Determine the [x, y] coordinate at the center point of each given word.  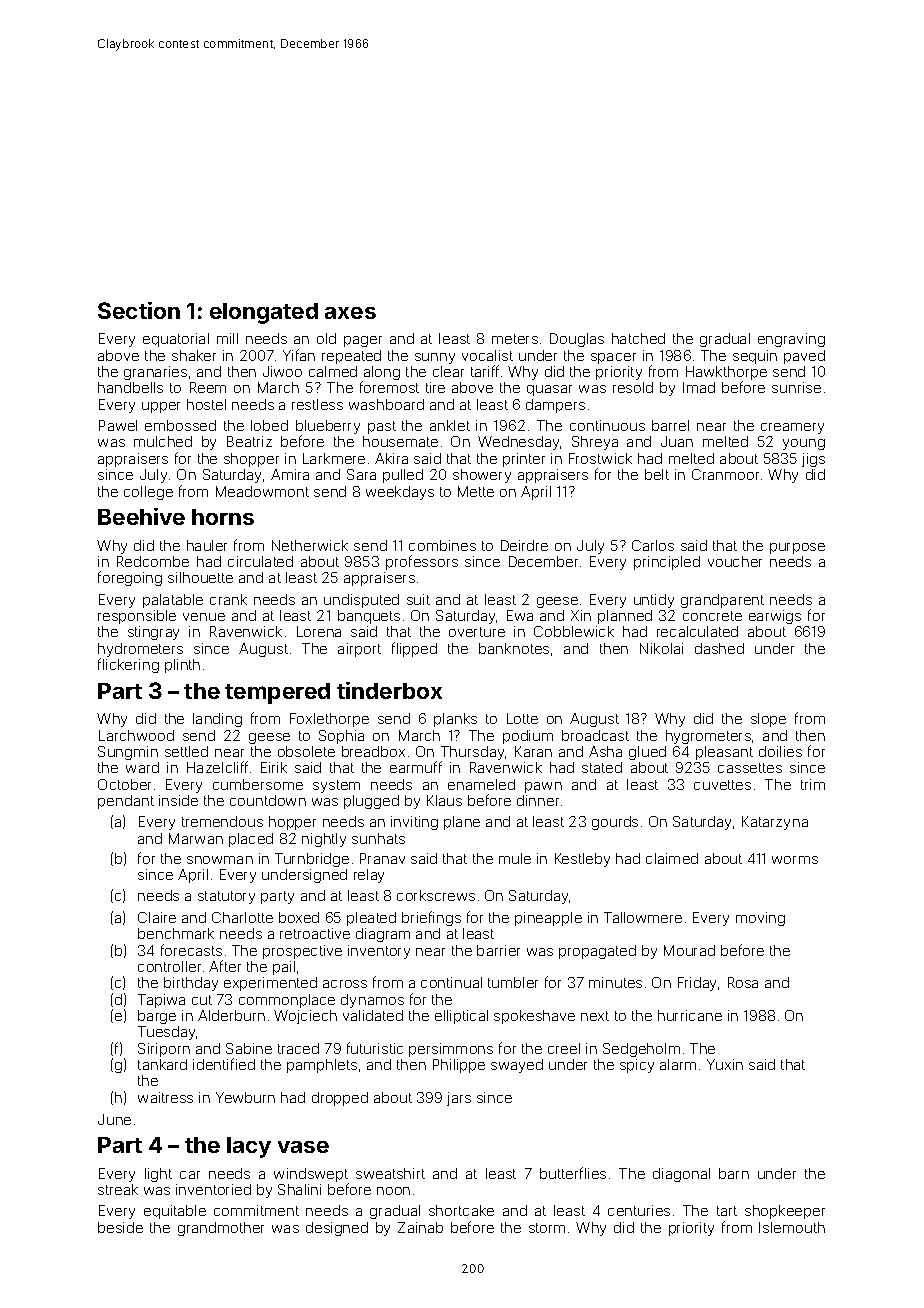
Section [139, 310]
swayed [517, 1066]
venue [204, 617]
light [158, 1175]
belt [657, 474]
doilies [780, 751]
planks [455, 720]
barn [734, 1173]
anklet [450, 425]
